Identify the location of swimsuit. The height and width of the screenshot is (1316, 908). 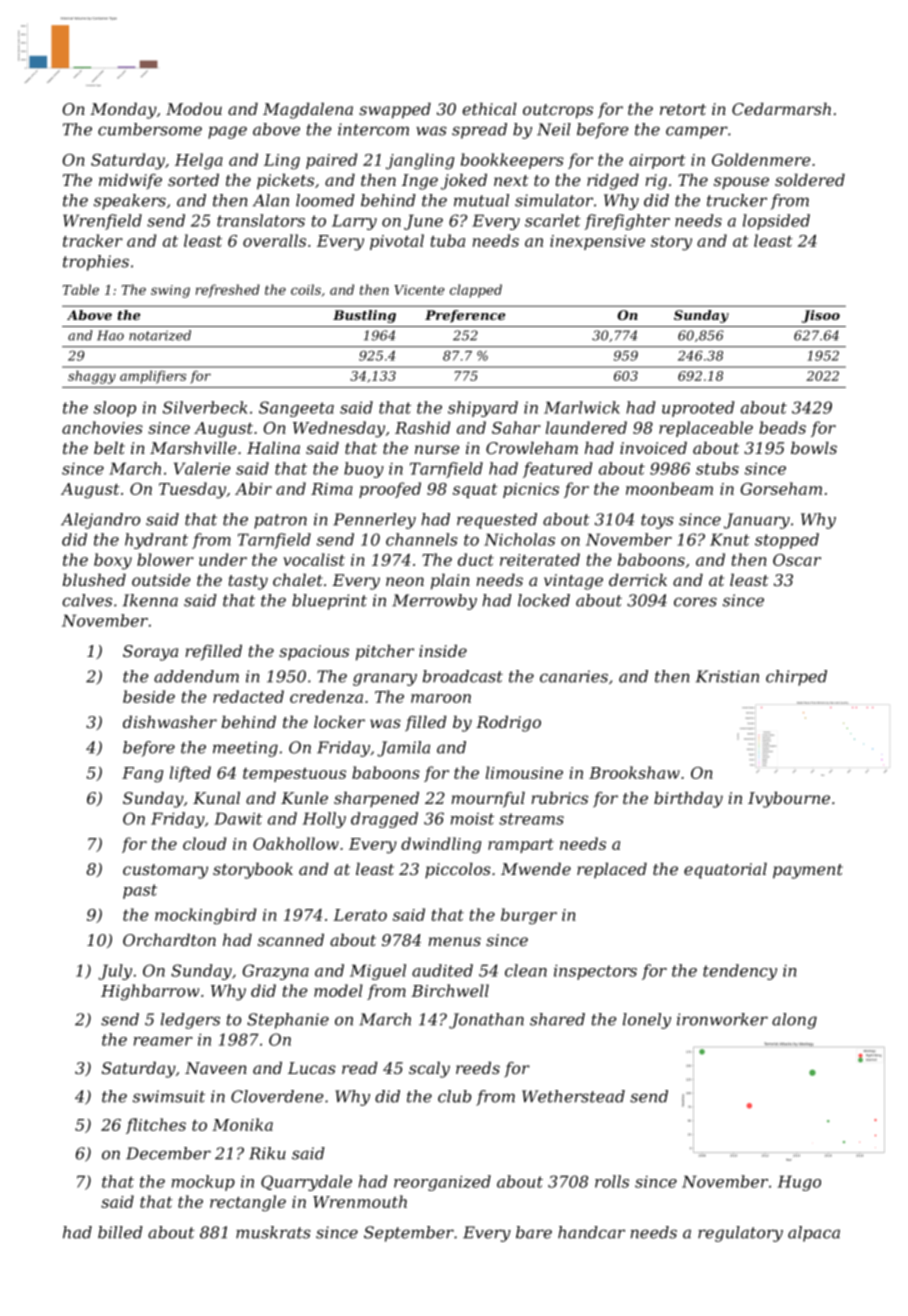
(169, 1096).
